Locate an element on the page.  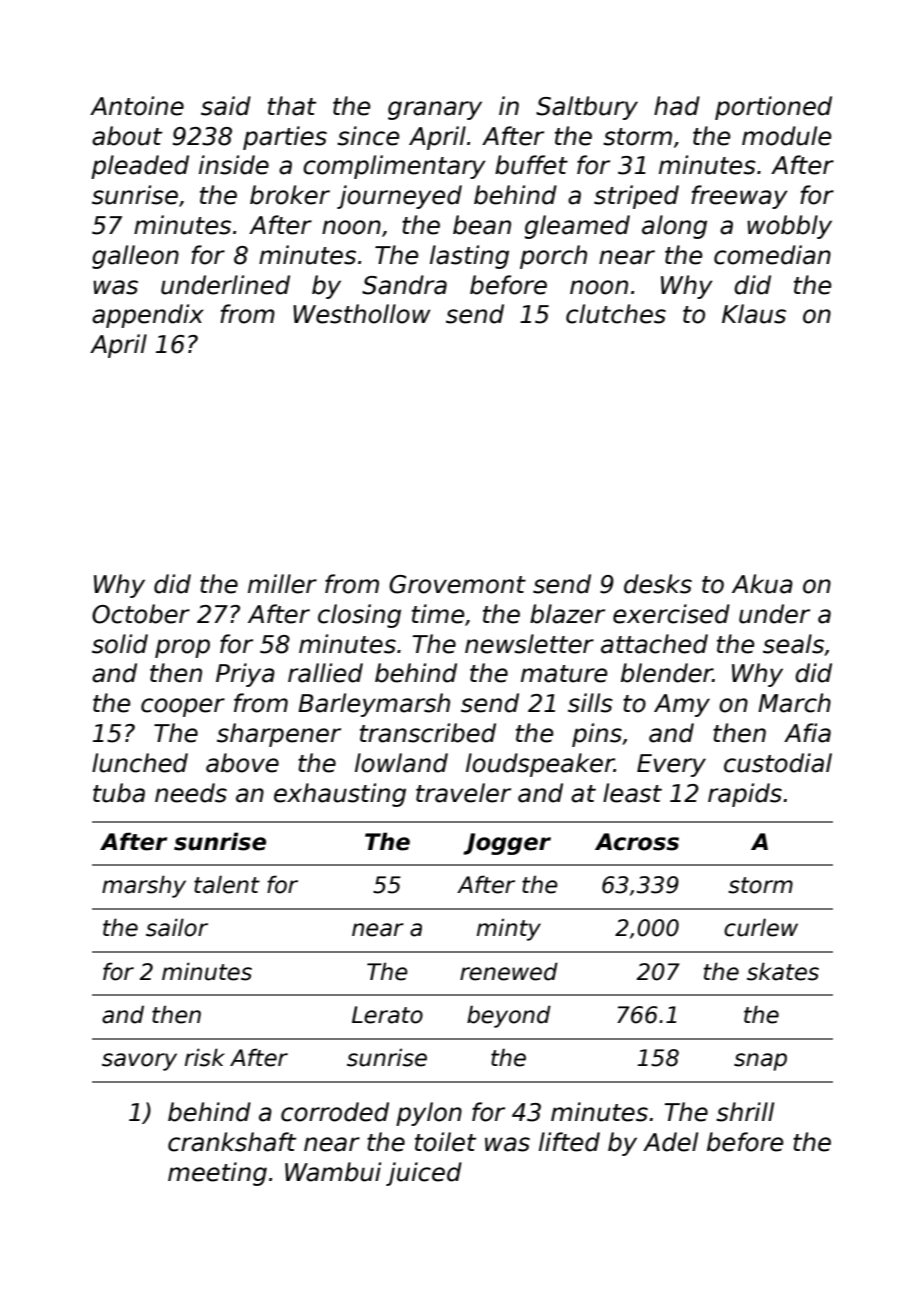
meeting is located at coordinates (217, 1174).
